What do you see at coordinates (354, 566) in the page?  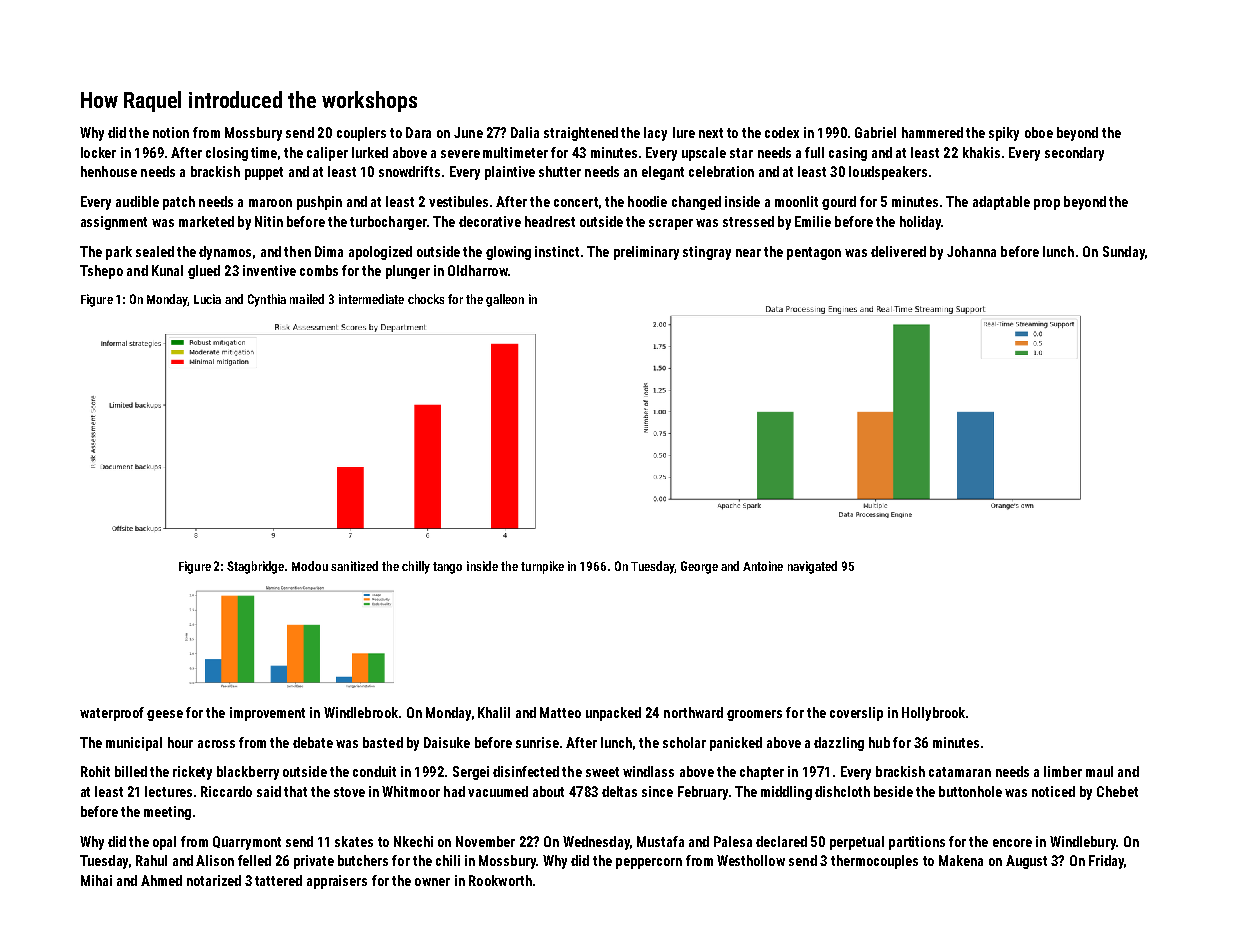 I see `sanitized` at bounding box center [354, 566].
